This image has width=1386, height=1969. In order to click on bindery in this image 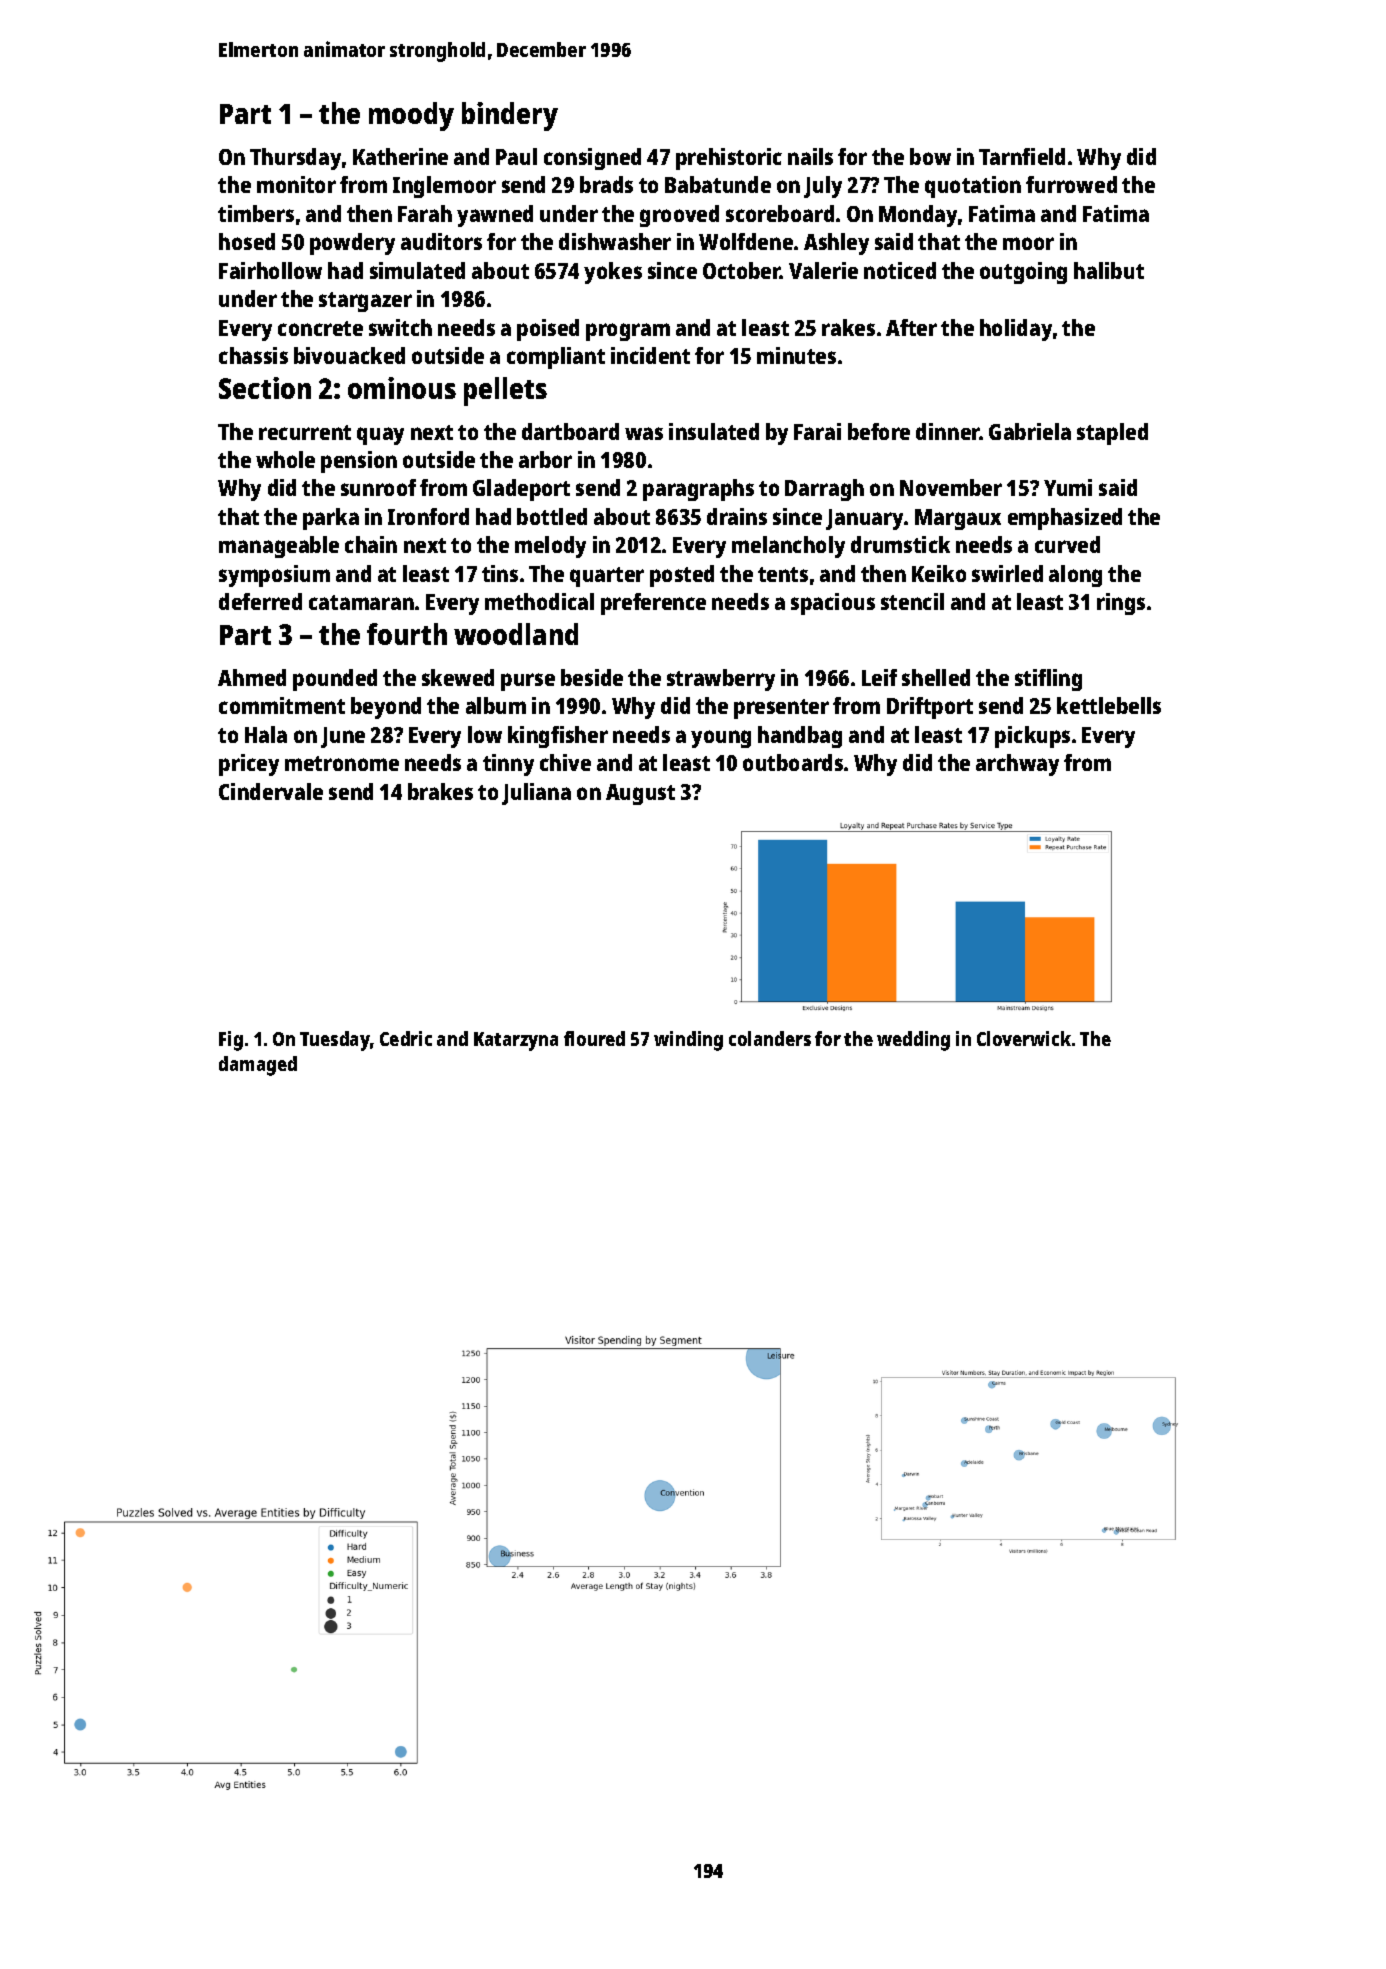, I will do `click(510, 116)`.
